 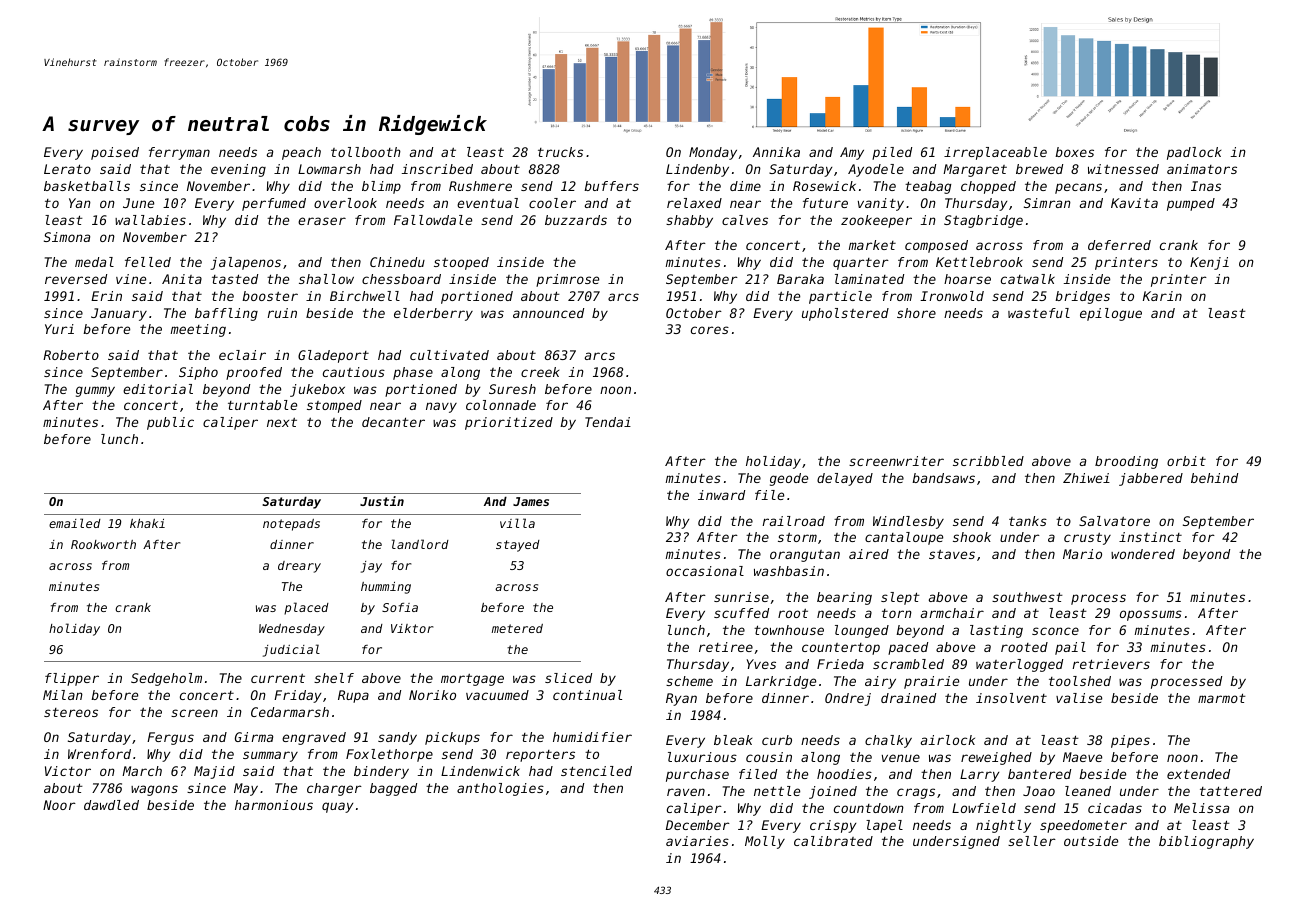 I want to click on stereos, so click(x=71, y=712).
